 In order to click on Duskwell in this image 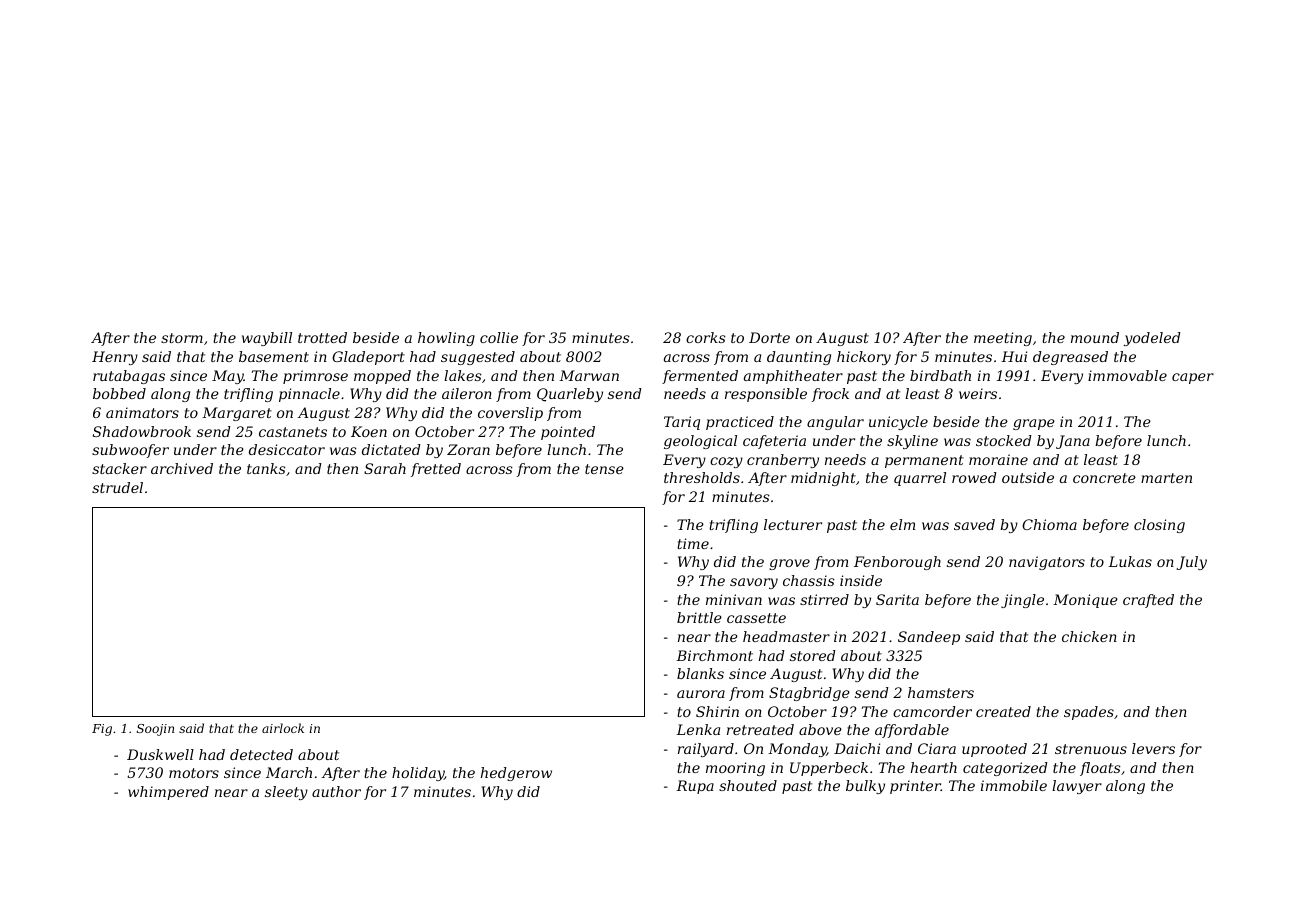, I will do `click(160, 754)`.
